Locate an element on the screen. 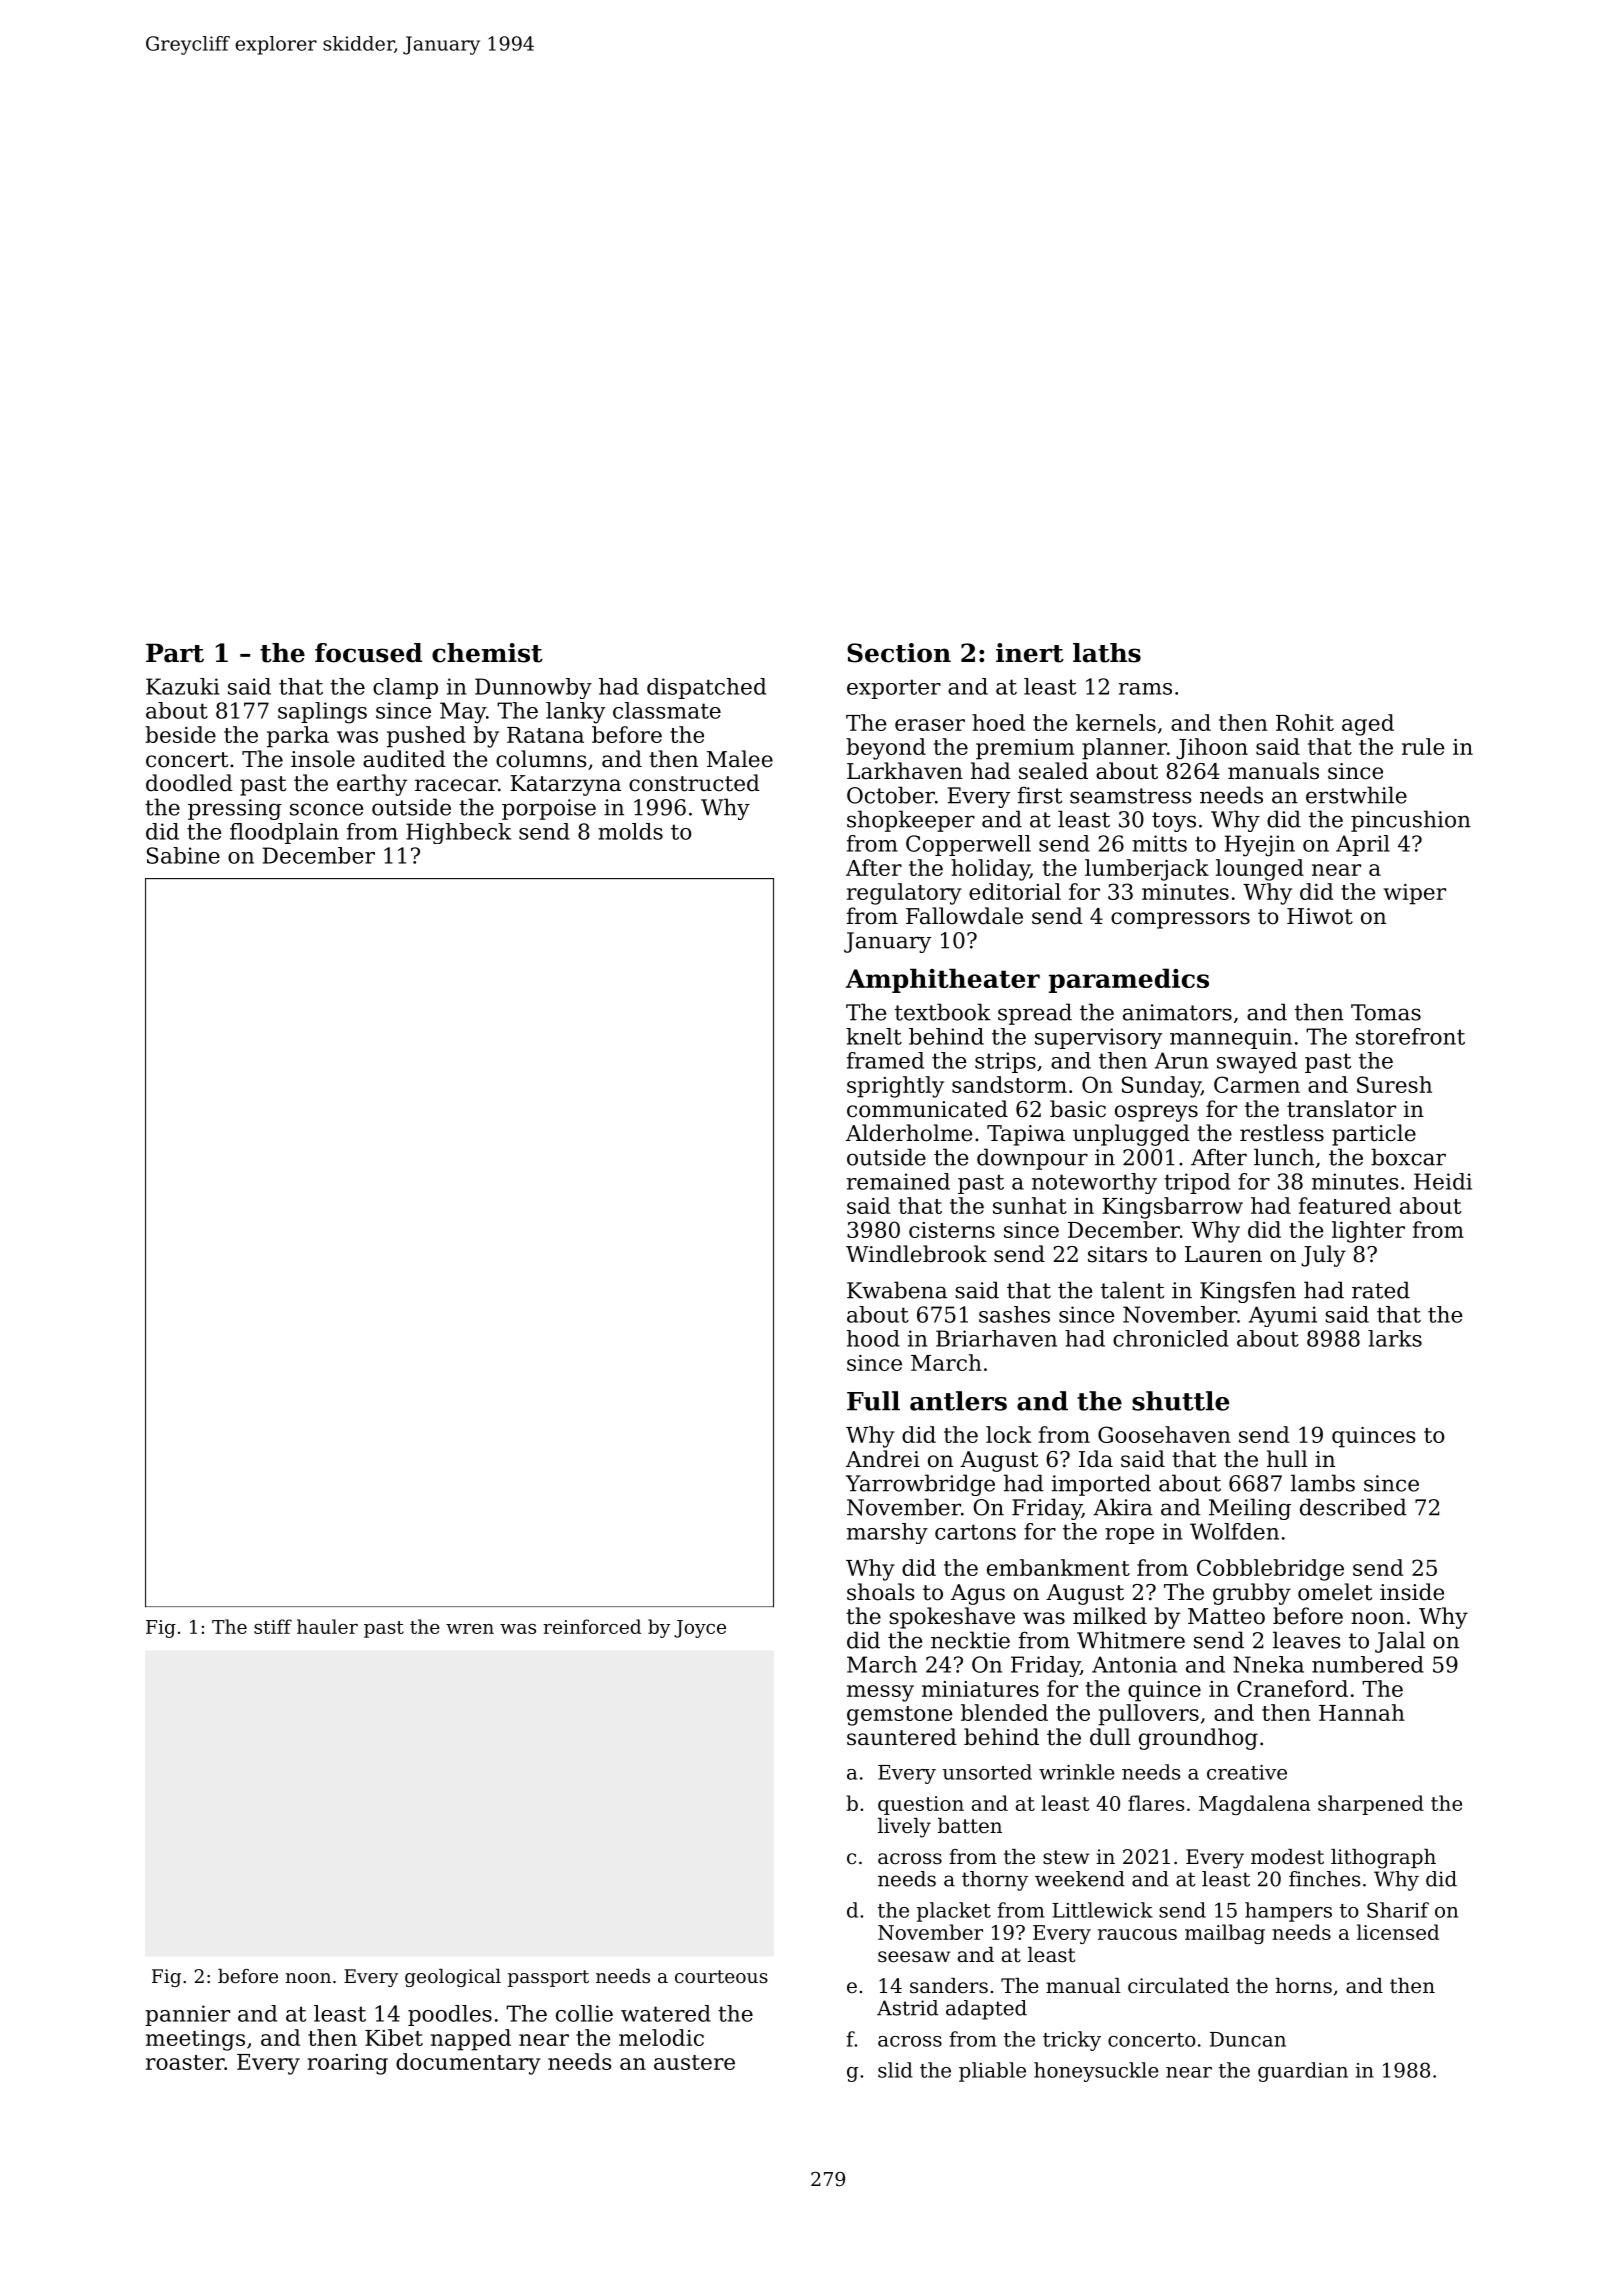  tripod is located at coordinates (1197, 1183).
